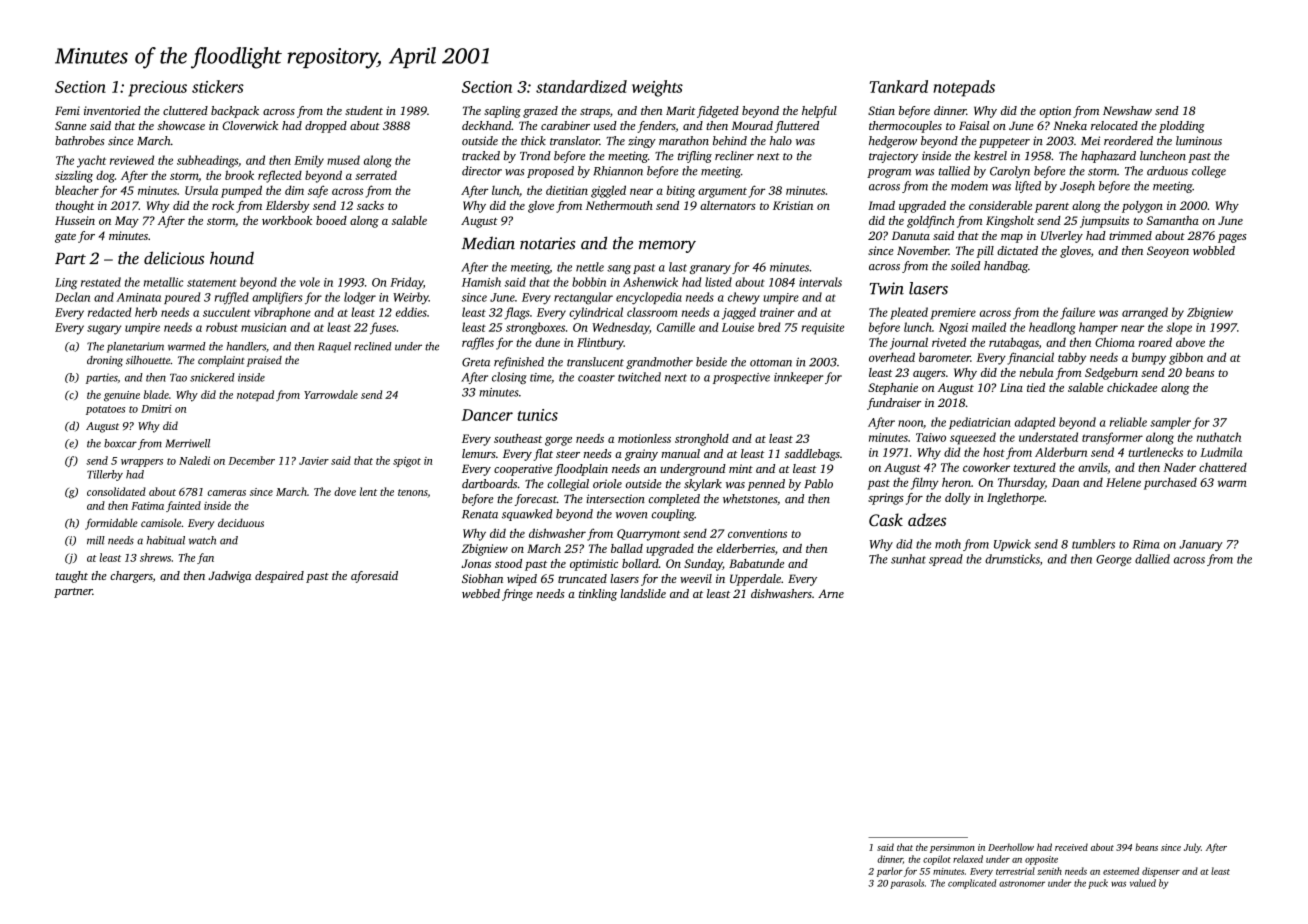 This document has width=1308, height=924. I want to click on Newshaw, so click(1127, 110).
